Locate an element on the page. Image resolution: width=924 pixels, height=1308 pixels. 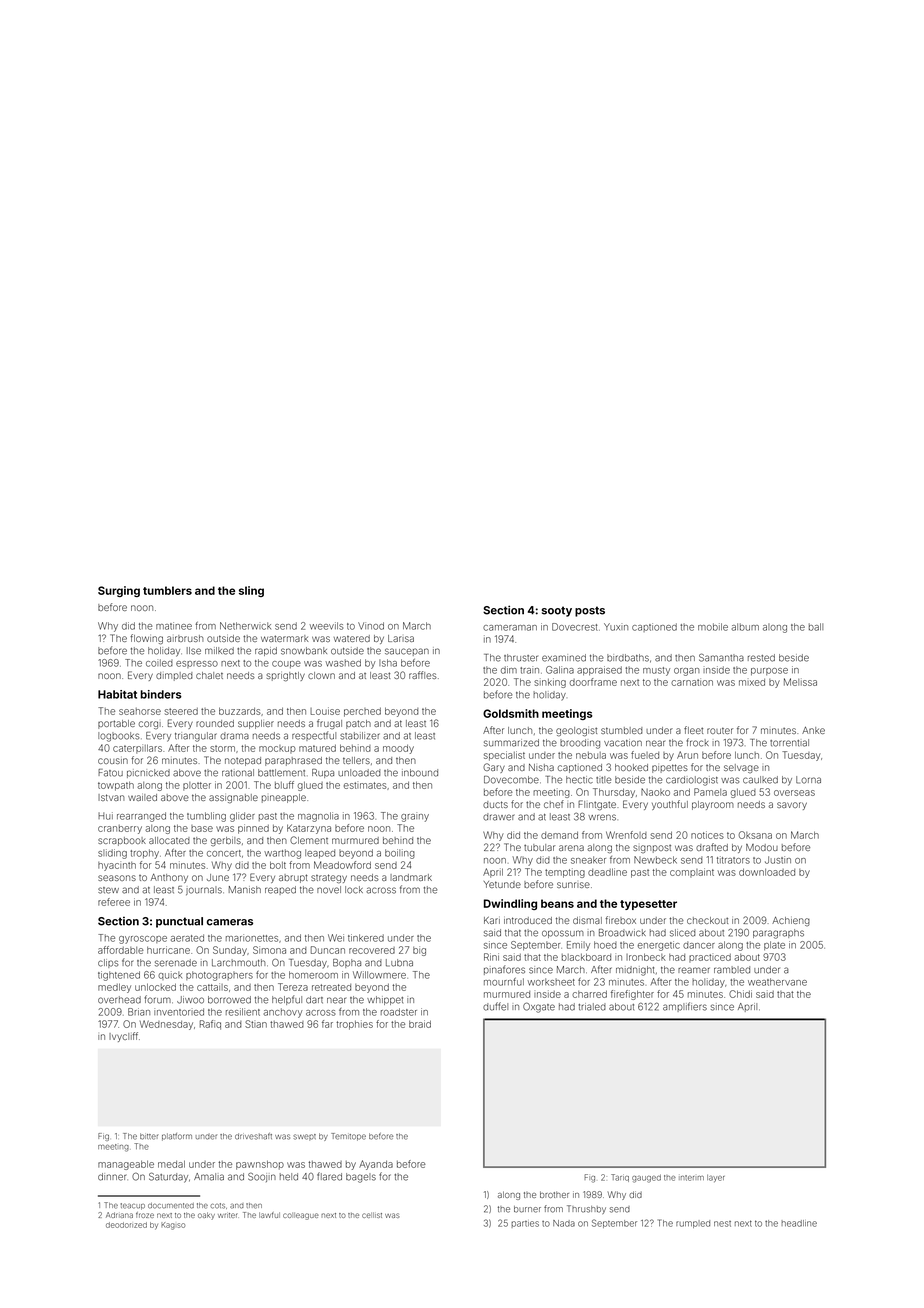
Surging is located at coordinates (119, 591).
